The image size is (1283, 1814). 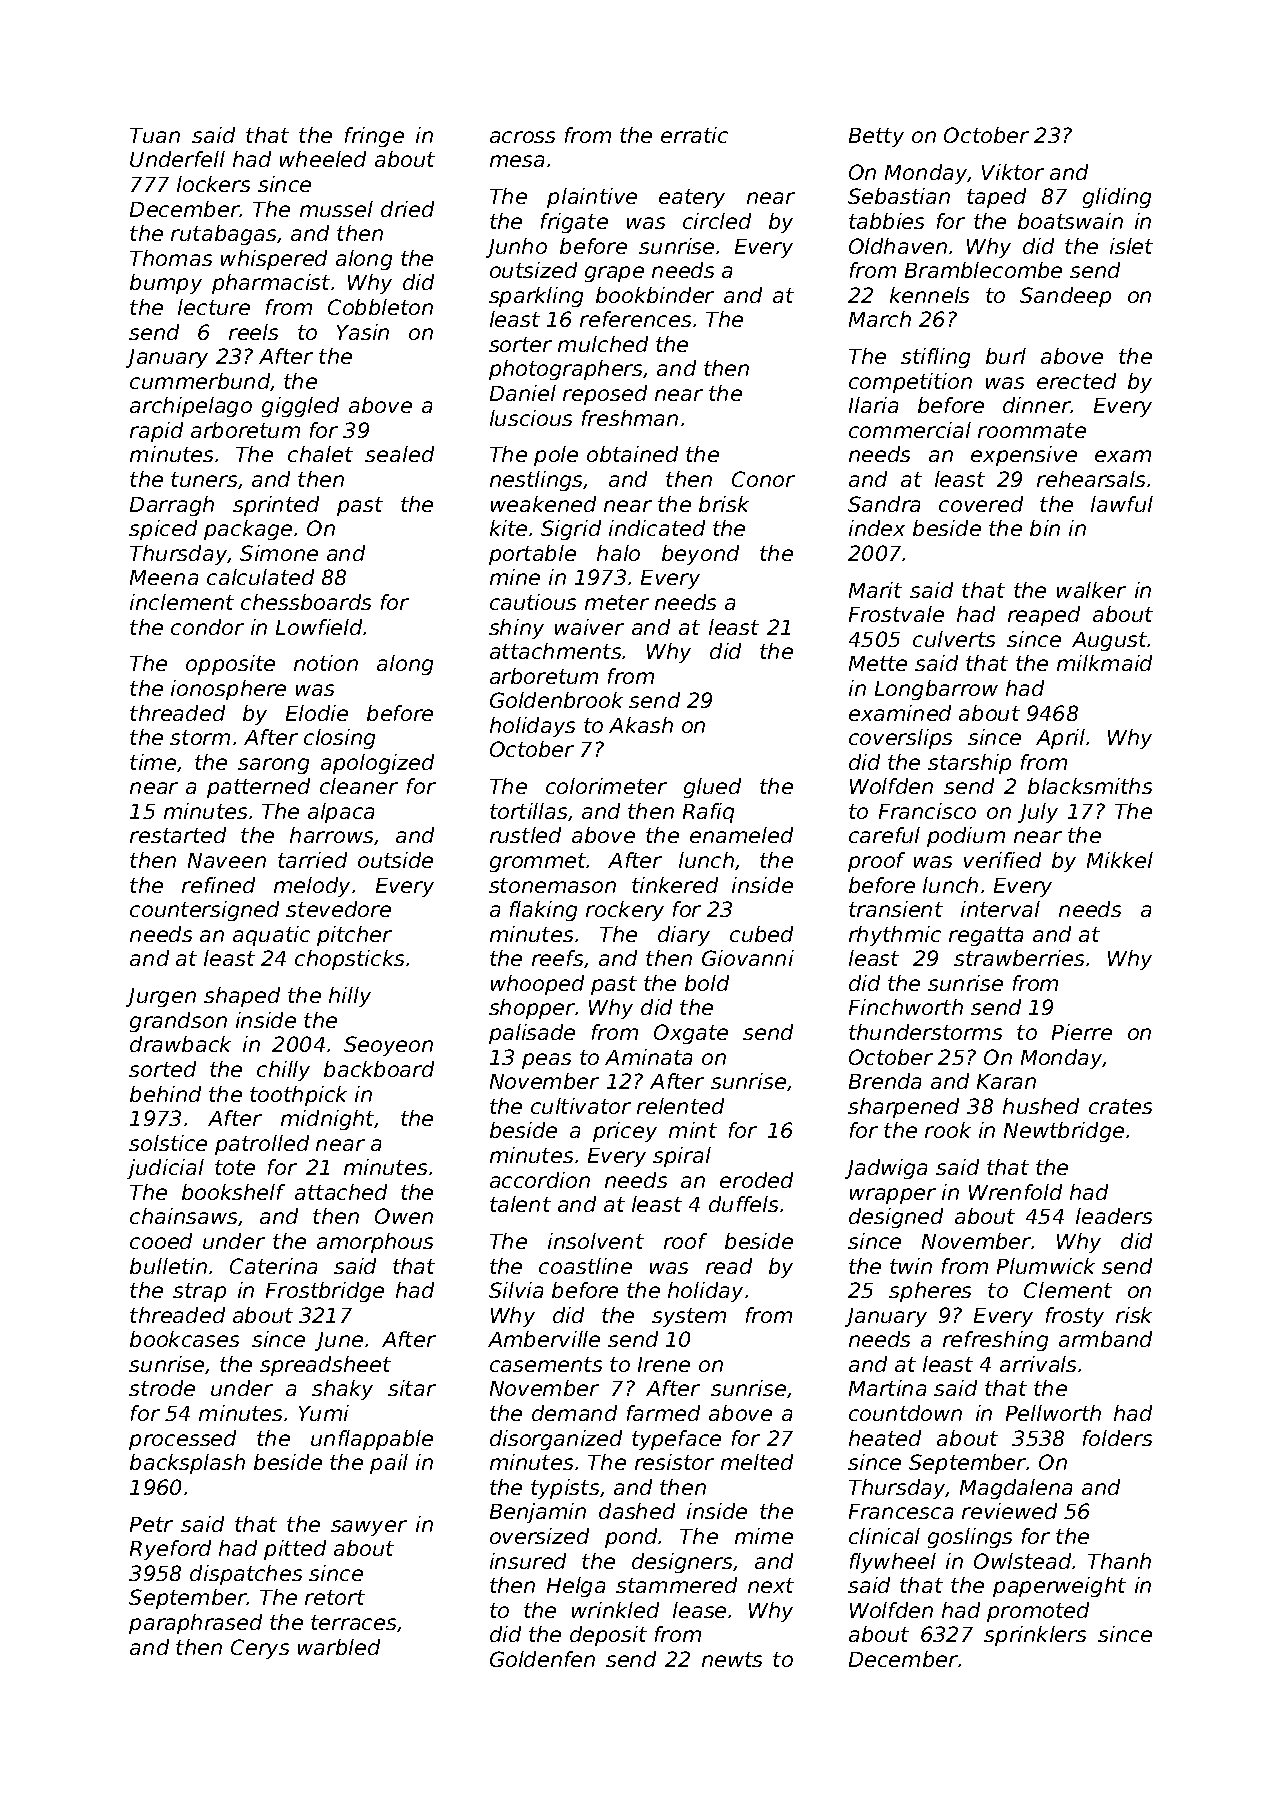 I want to click on eatery, so click(x=692, y=198).
